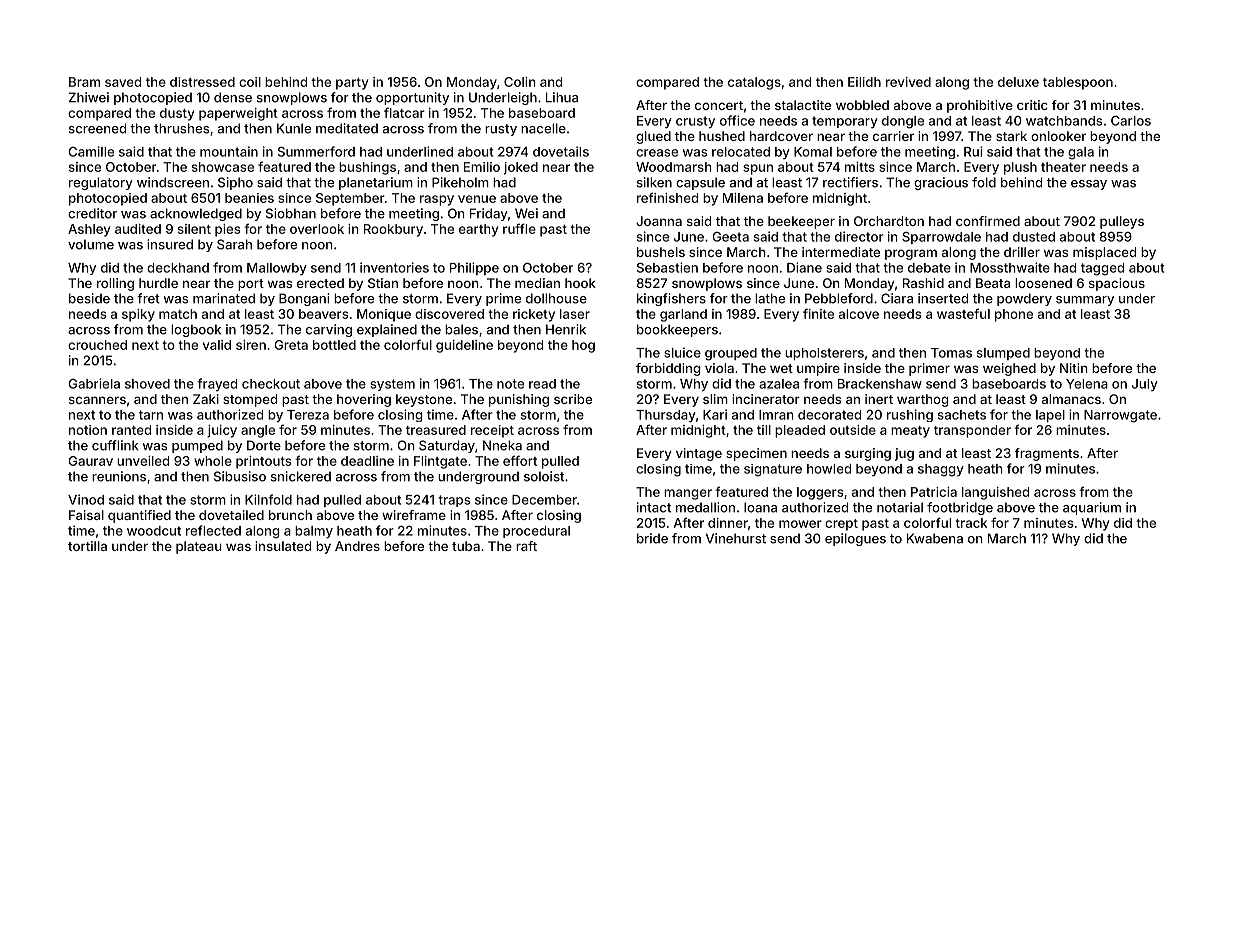  What do you see at coordinates (86, 515) in the image?
I see `Faisal` at bounding box center [86, 515].
